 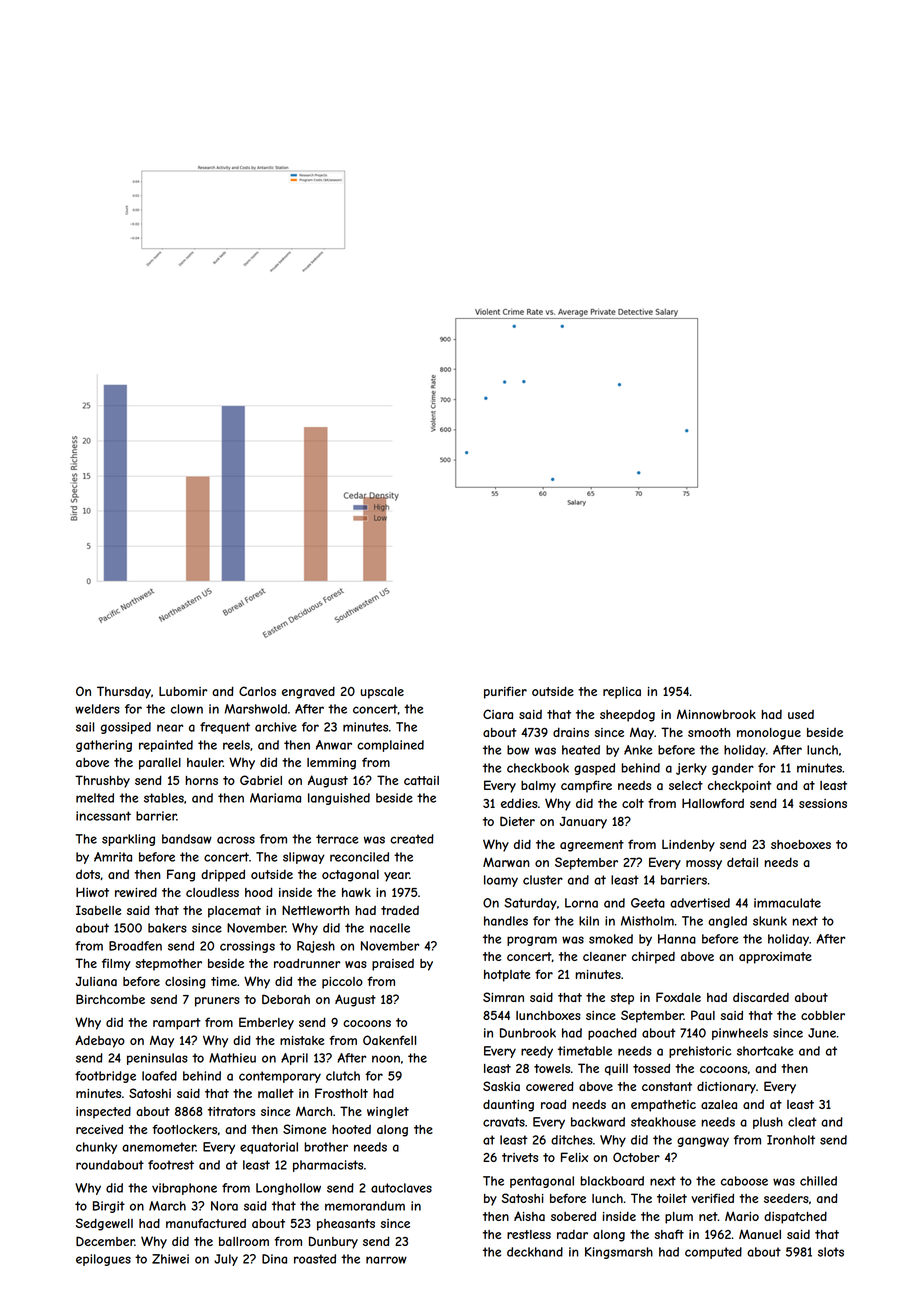 I want to click on welders, so click(x=97, y=709).
